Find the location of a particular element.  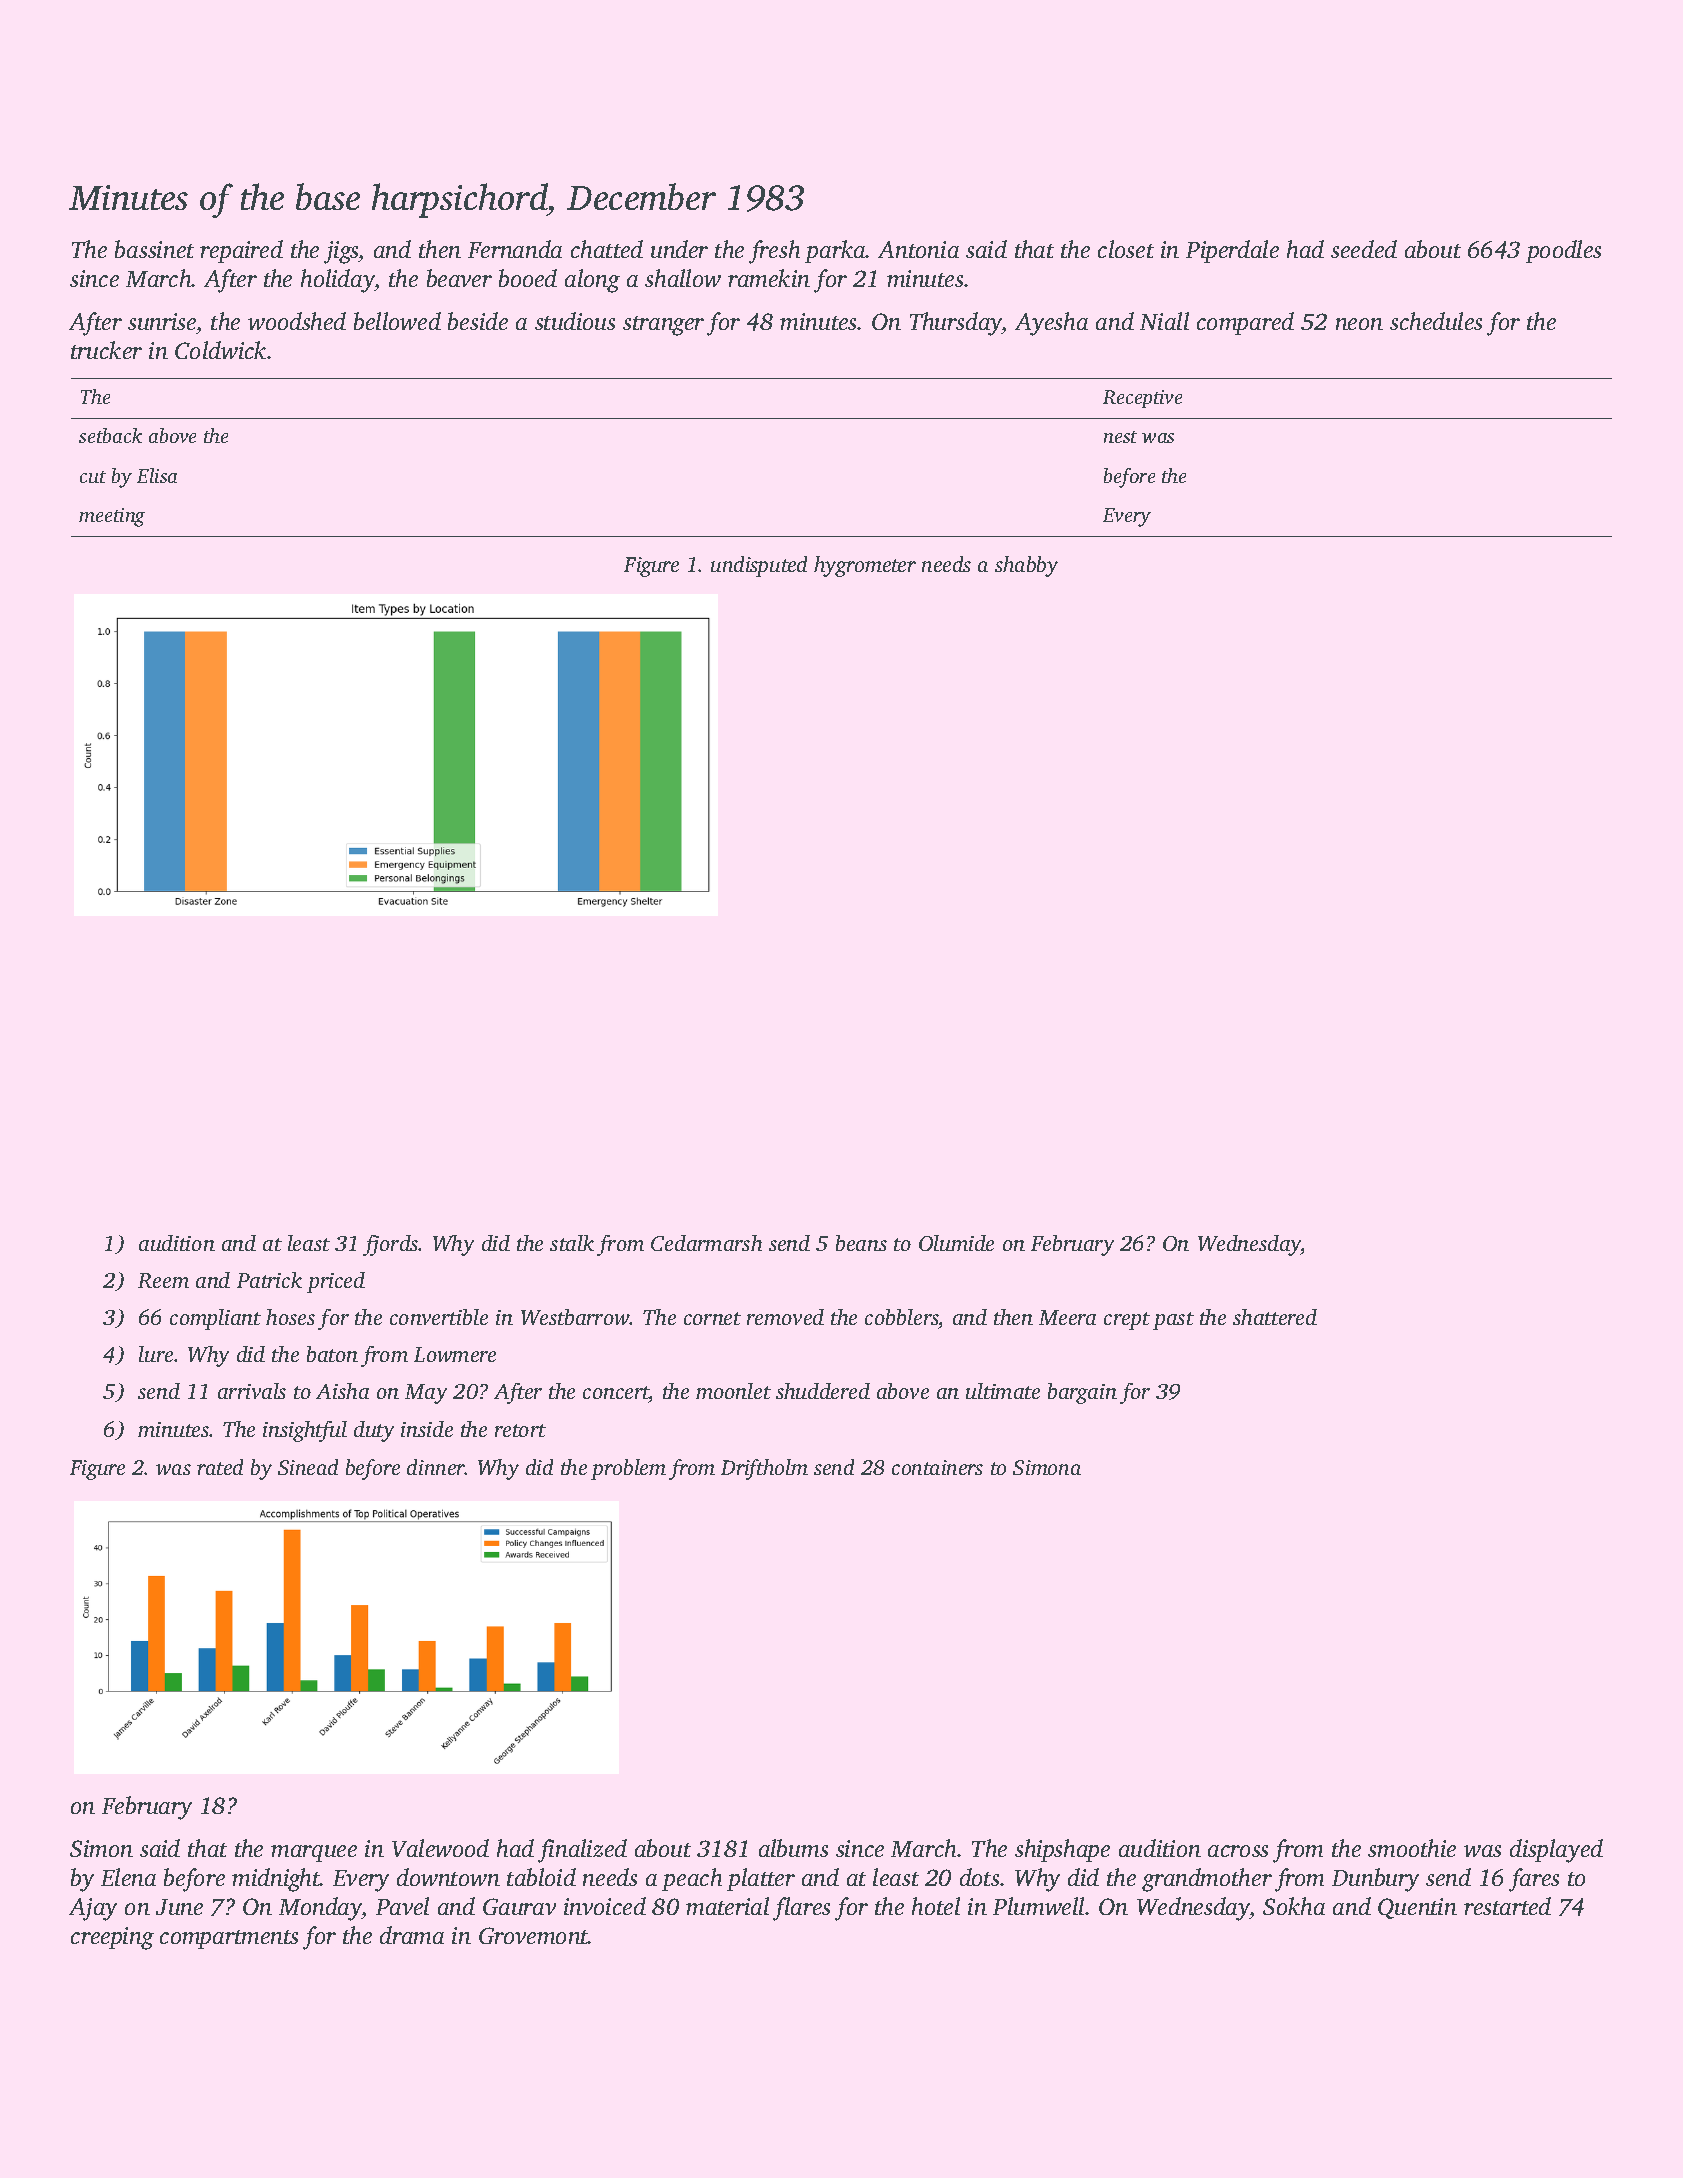

Elena is located at coordinates (128, 1877).
